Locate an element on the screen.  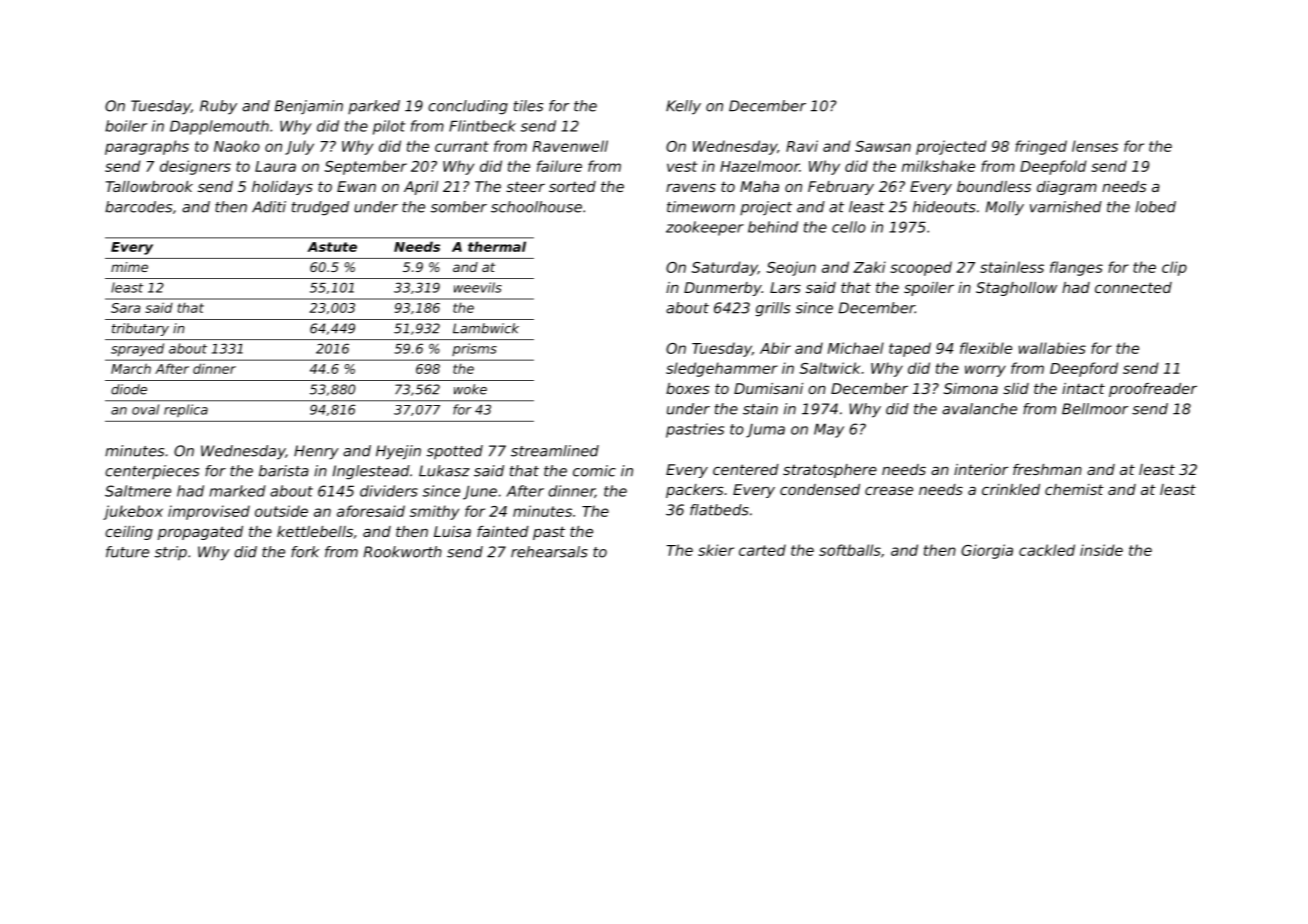
boundless is located at coordinates (994, 186).
